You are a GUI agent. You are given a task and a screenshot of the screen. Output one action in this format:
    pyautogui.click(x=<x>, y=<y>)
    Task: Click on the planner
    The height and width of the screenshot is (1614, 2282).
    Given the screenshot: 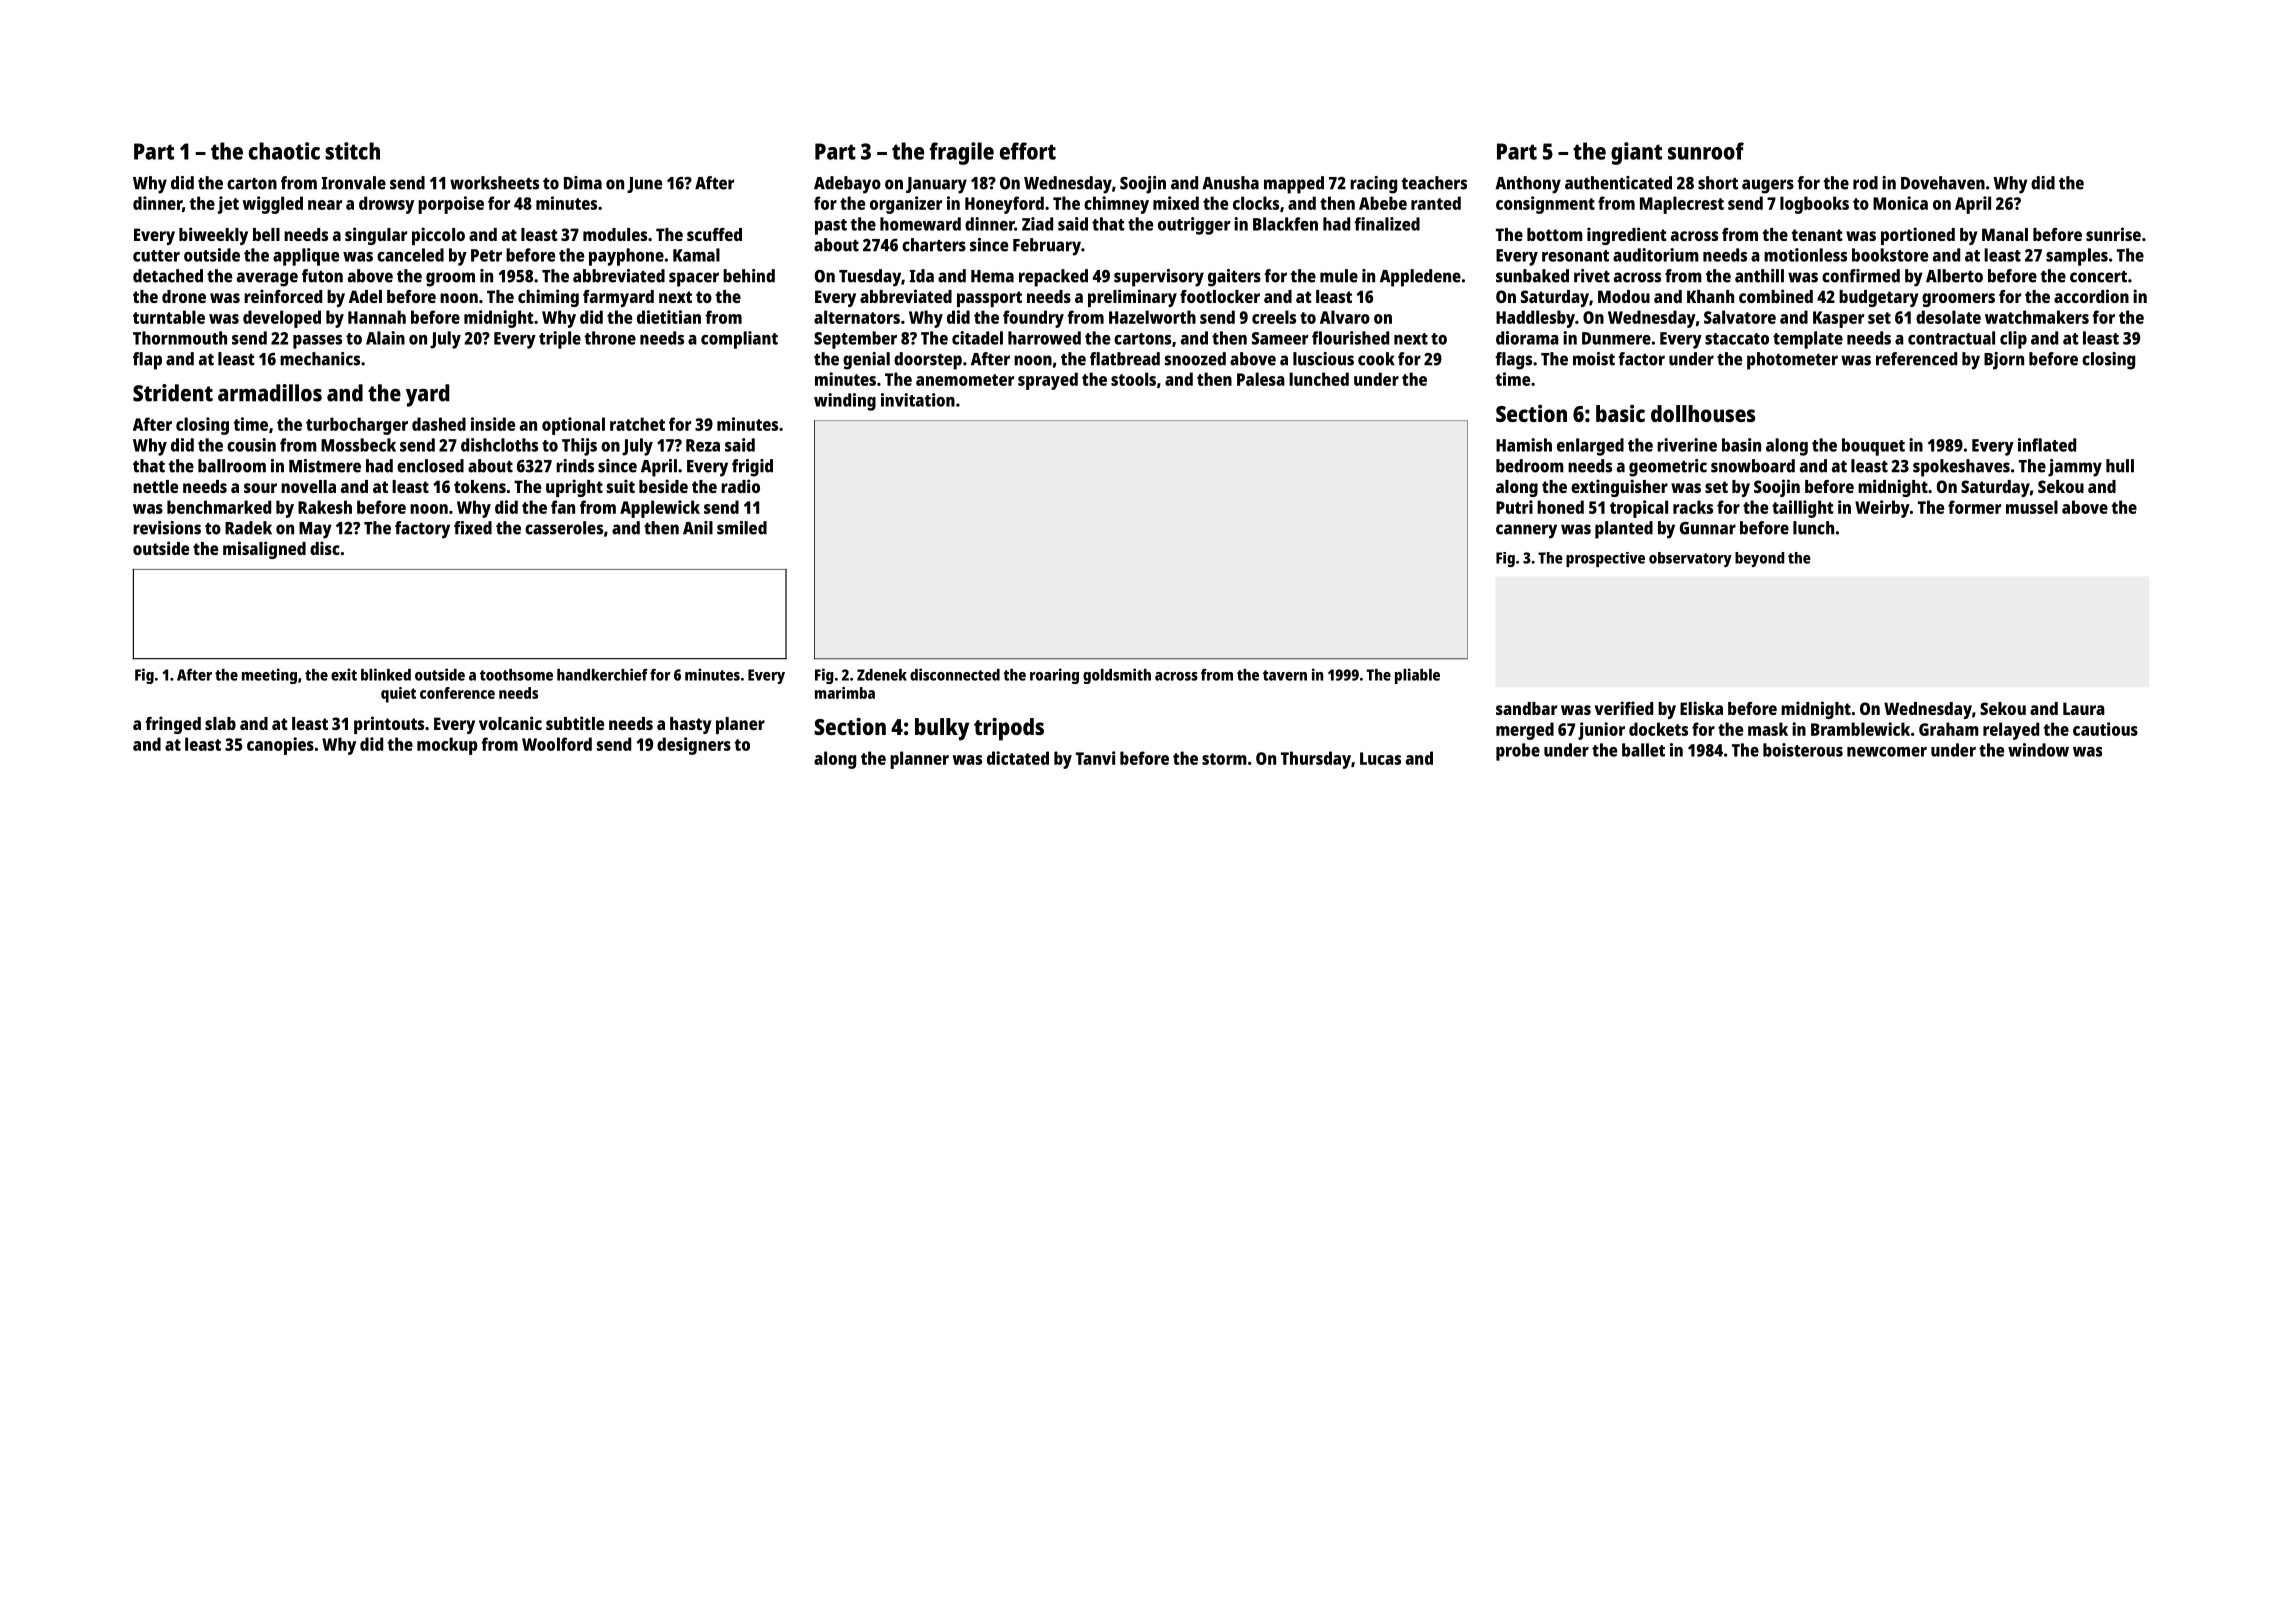 What is the action you would take?
    pyautogui.click(x=919, y=760)
